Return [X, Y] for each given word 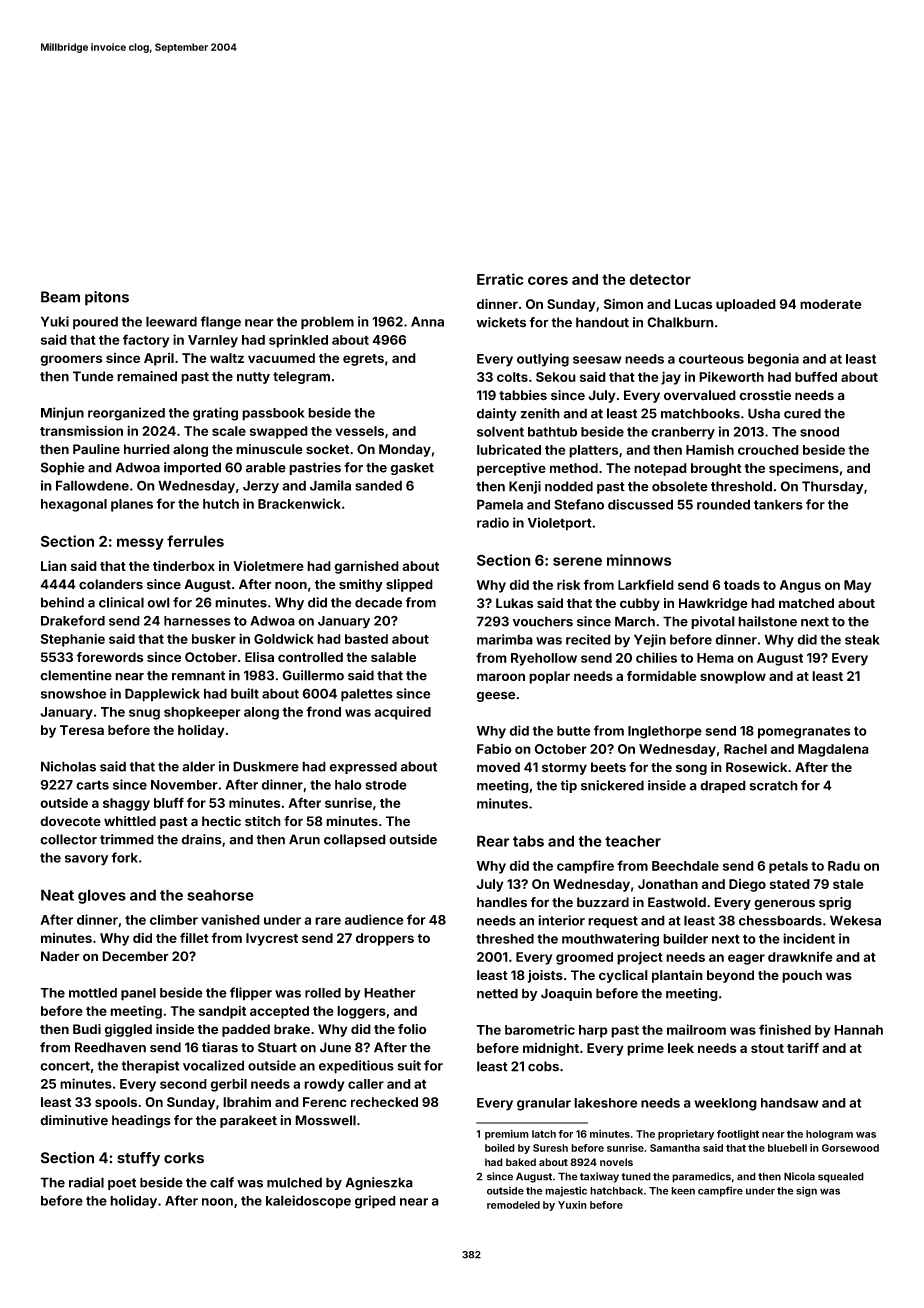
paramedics [701, 1177]
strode [386, 785]
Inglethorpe [665, 732]
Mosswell [325, 1120]
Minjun [62, 414]
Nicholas [68, 766]
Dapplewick [162, 695]
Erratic [500, 279]
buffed [816, 376]
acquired [402, 713]
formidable [662, 676]
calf [222, 1182]
